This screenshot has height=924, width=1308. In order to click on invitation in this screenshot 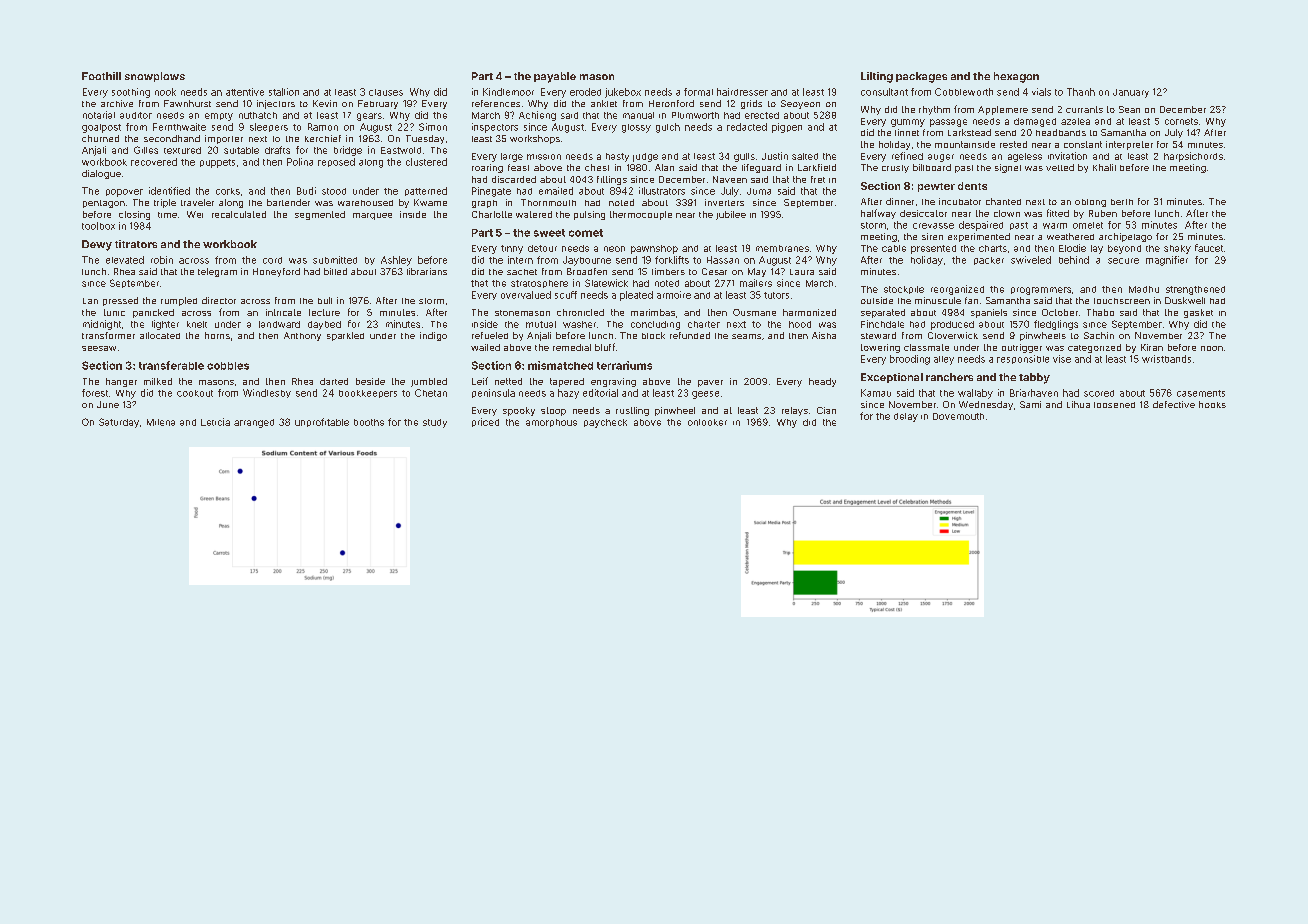, I will do `click(1067, 156)`.
